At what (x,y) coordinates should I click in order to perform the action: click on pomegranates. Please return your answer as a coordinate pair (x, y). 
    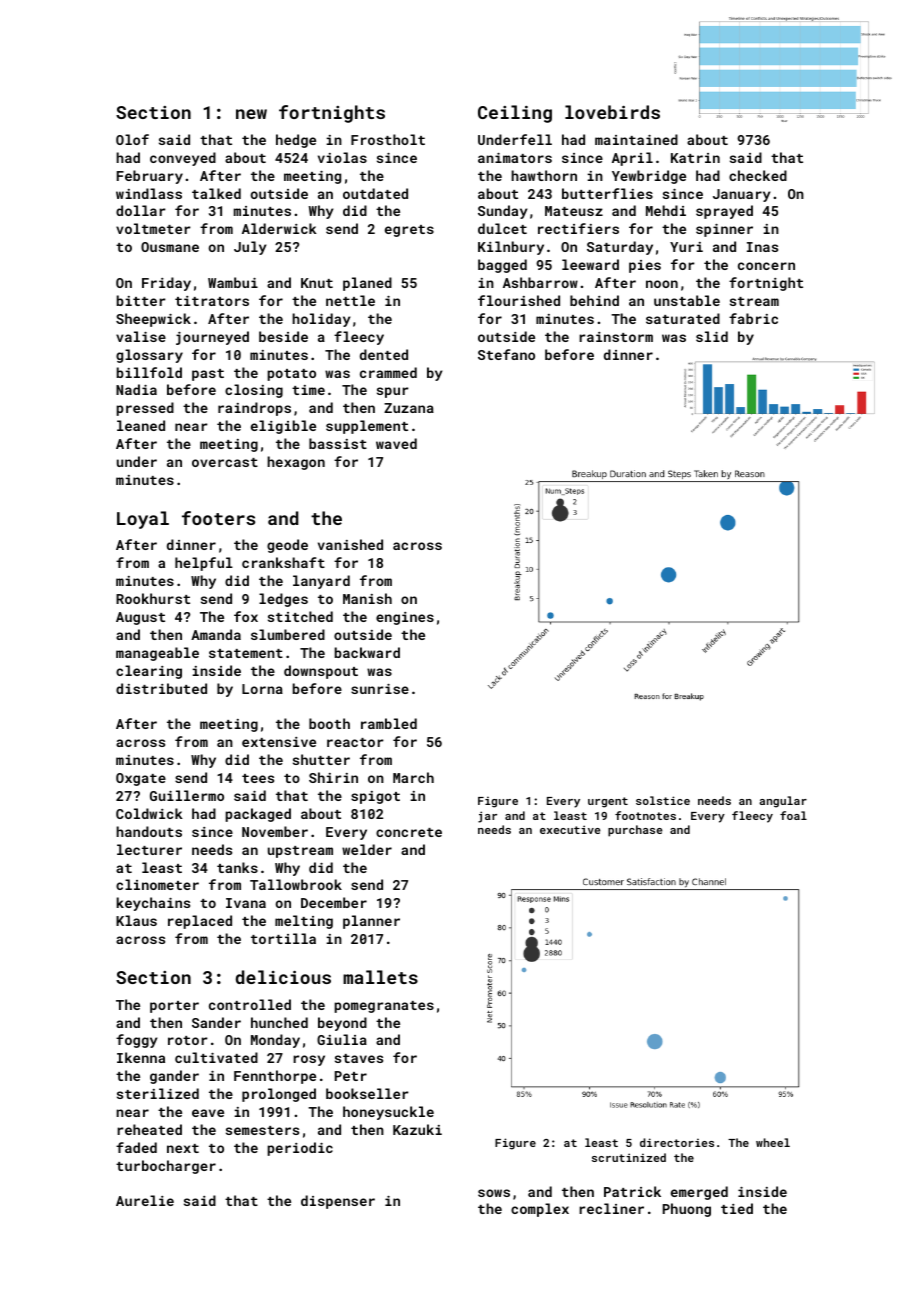
    Looking at the image, I should click on (384, 1007).
